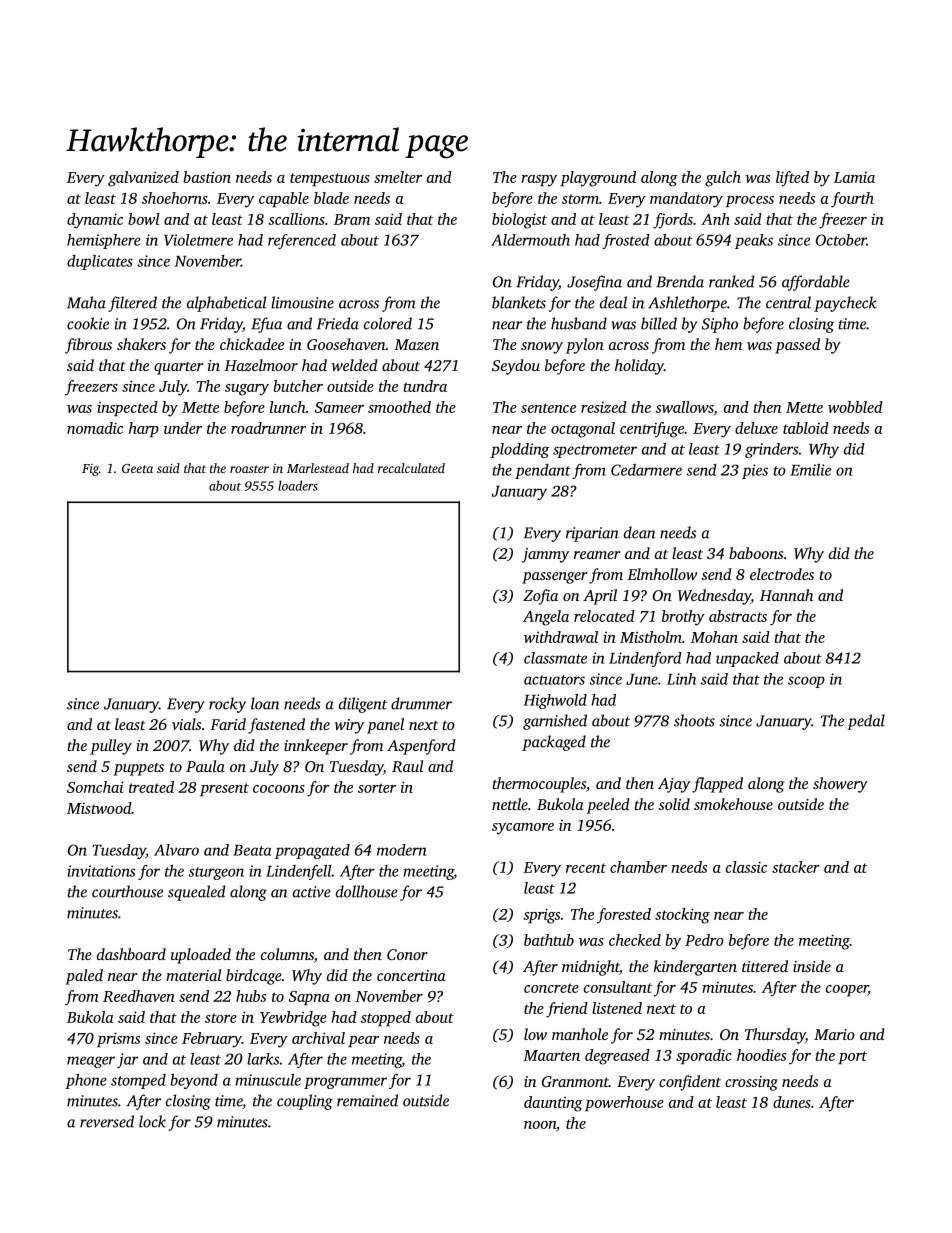  What do you see at coordinates (788, 302) in the document?
I see `central` at bounding box center [788, 302].
